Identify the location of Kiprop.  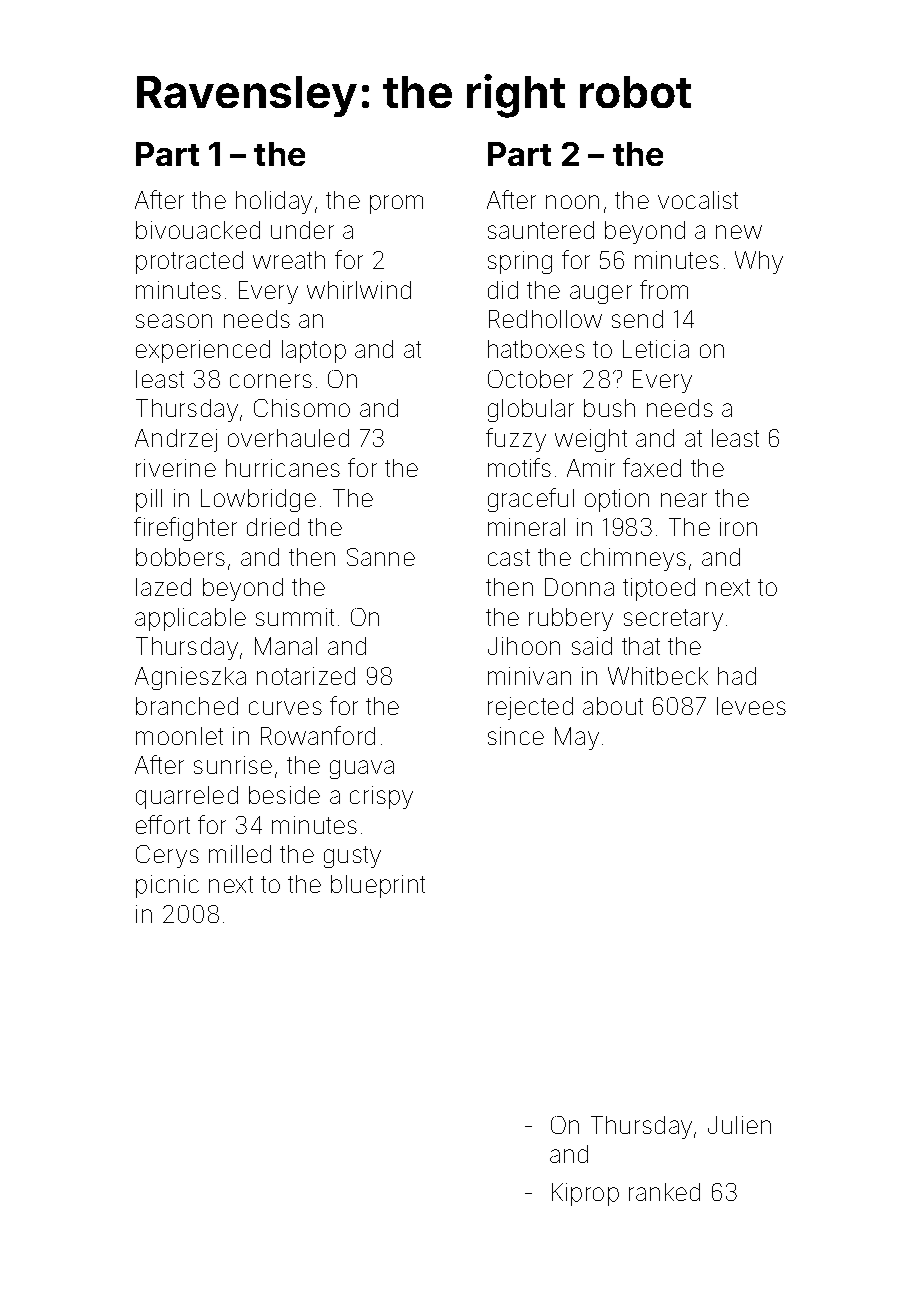
(585, 1194).
